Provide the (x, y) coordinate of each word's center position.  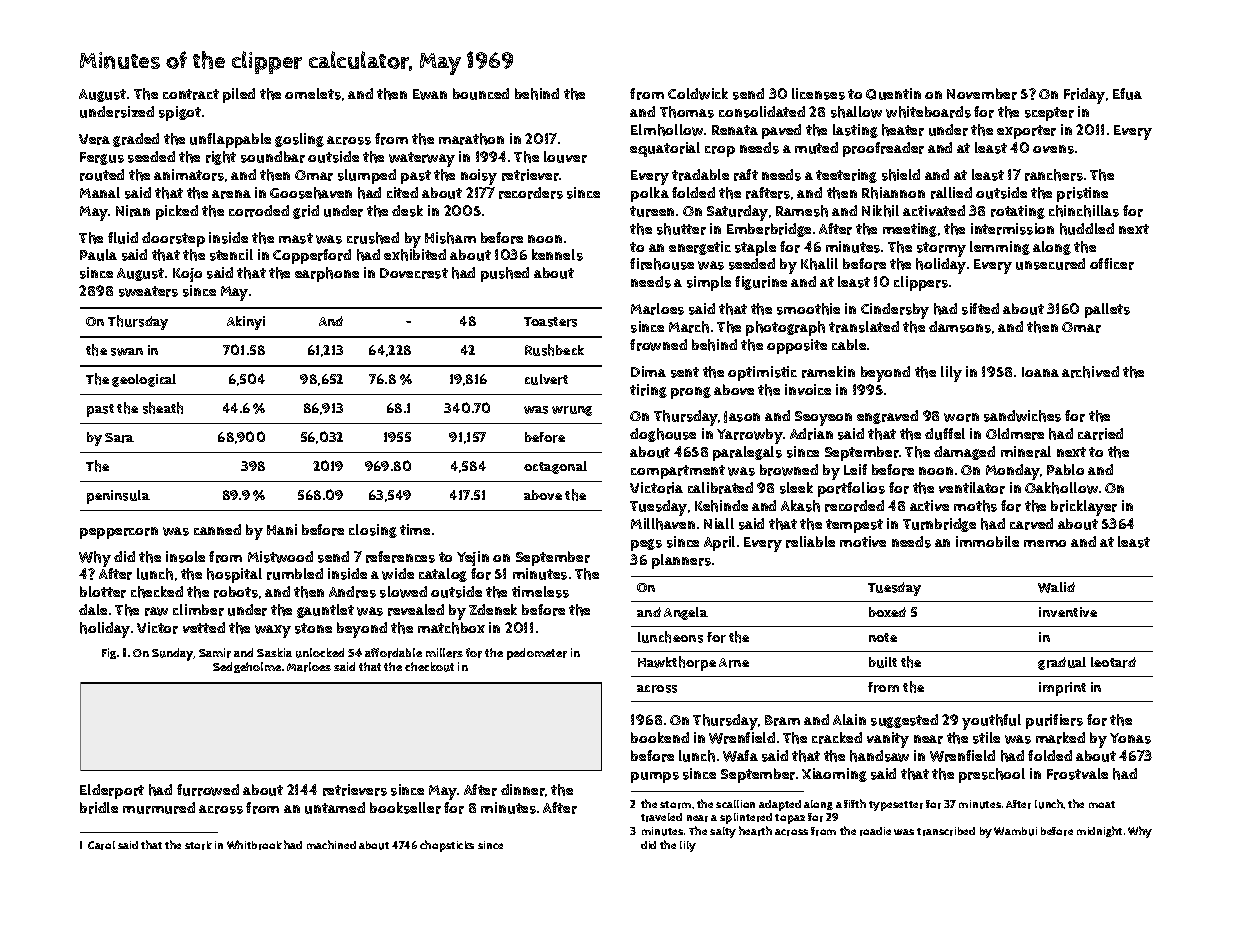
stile (986, 738)
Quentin (893, 94)
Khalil (819, 264)
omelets (313, 94)
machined (331, 844)
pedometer (537, 654)
